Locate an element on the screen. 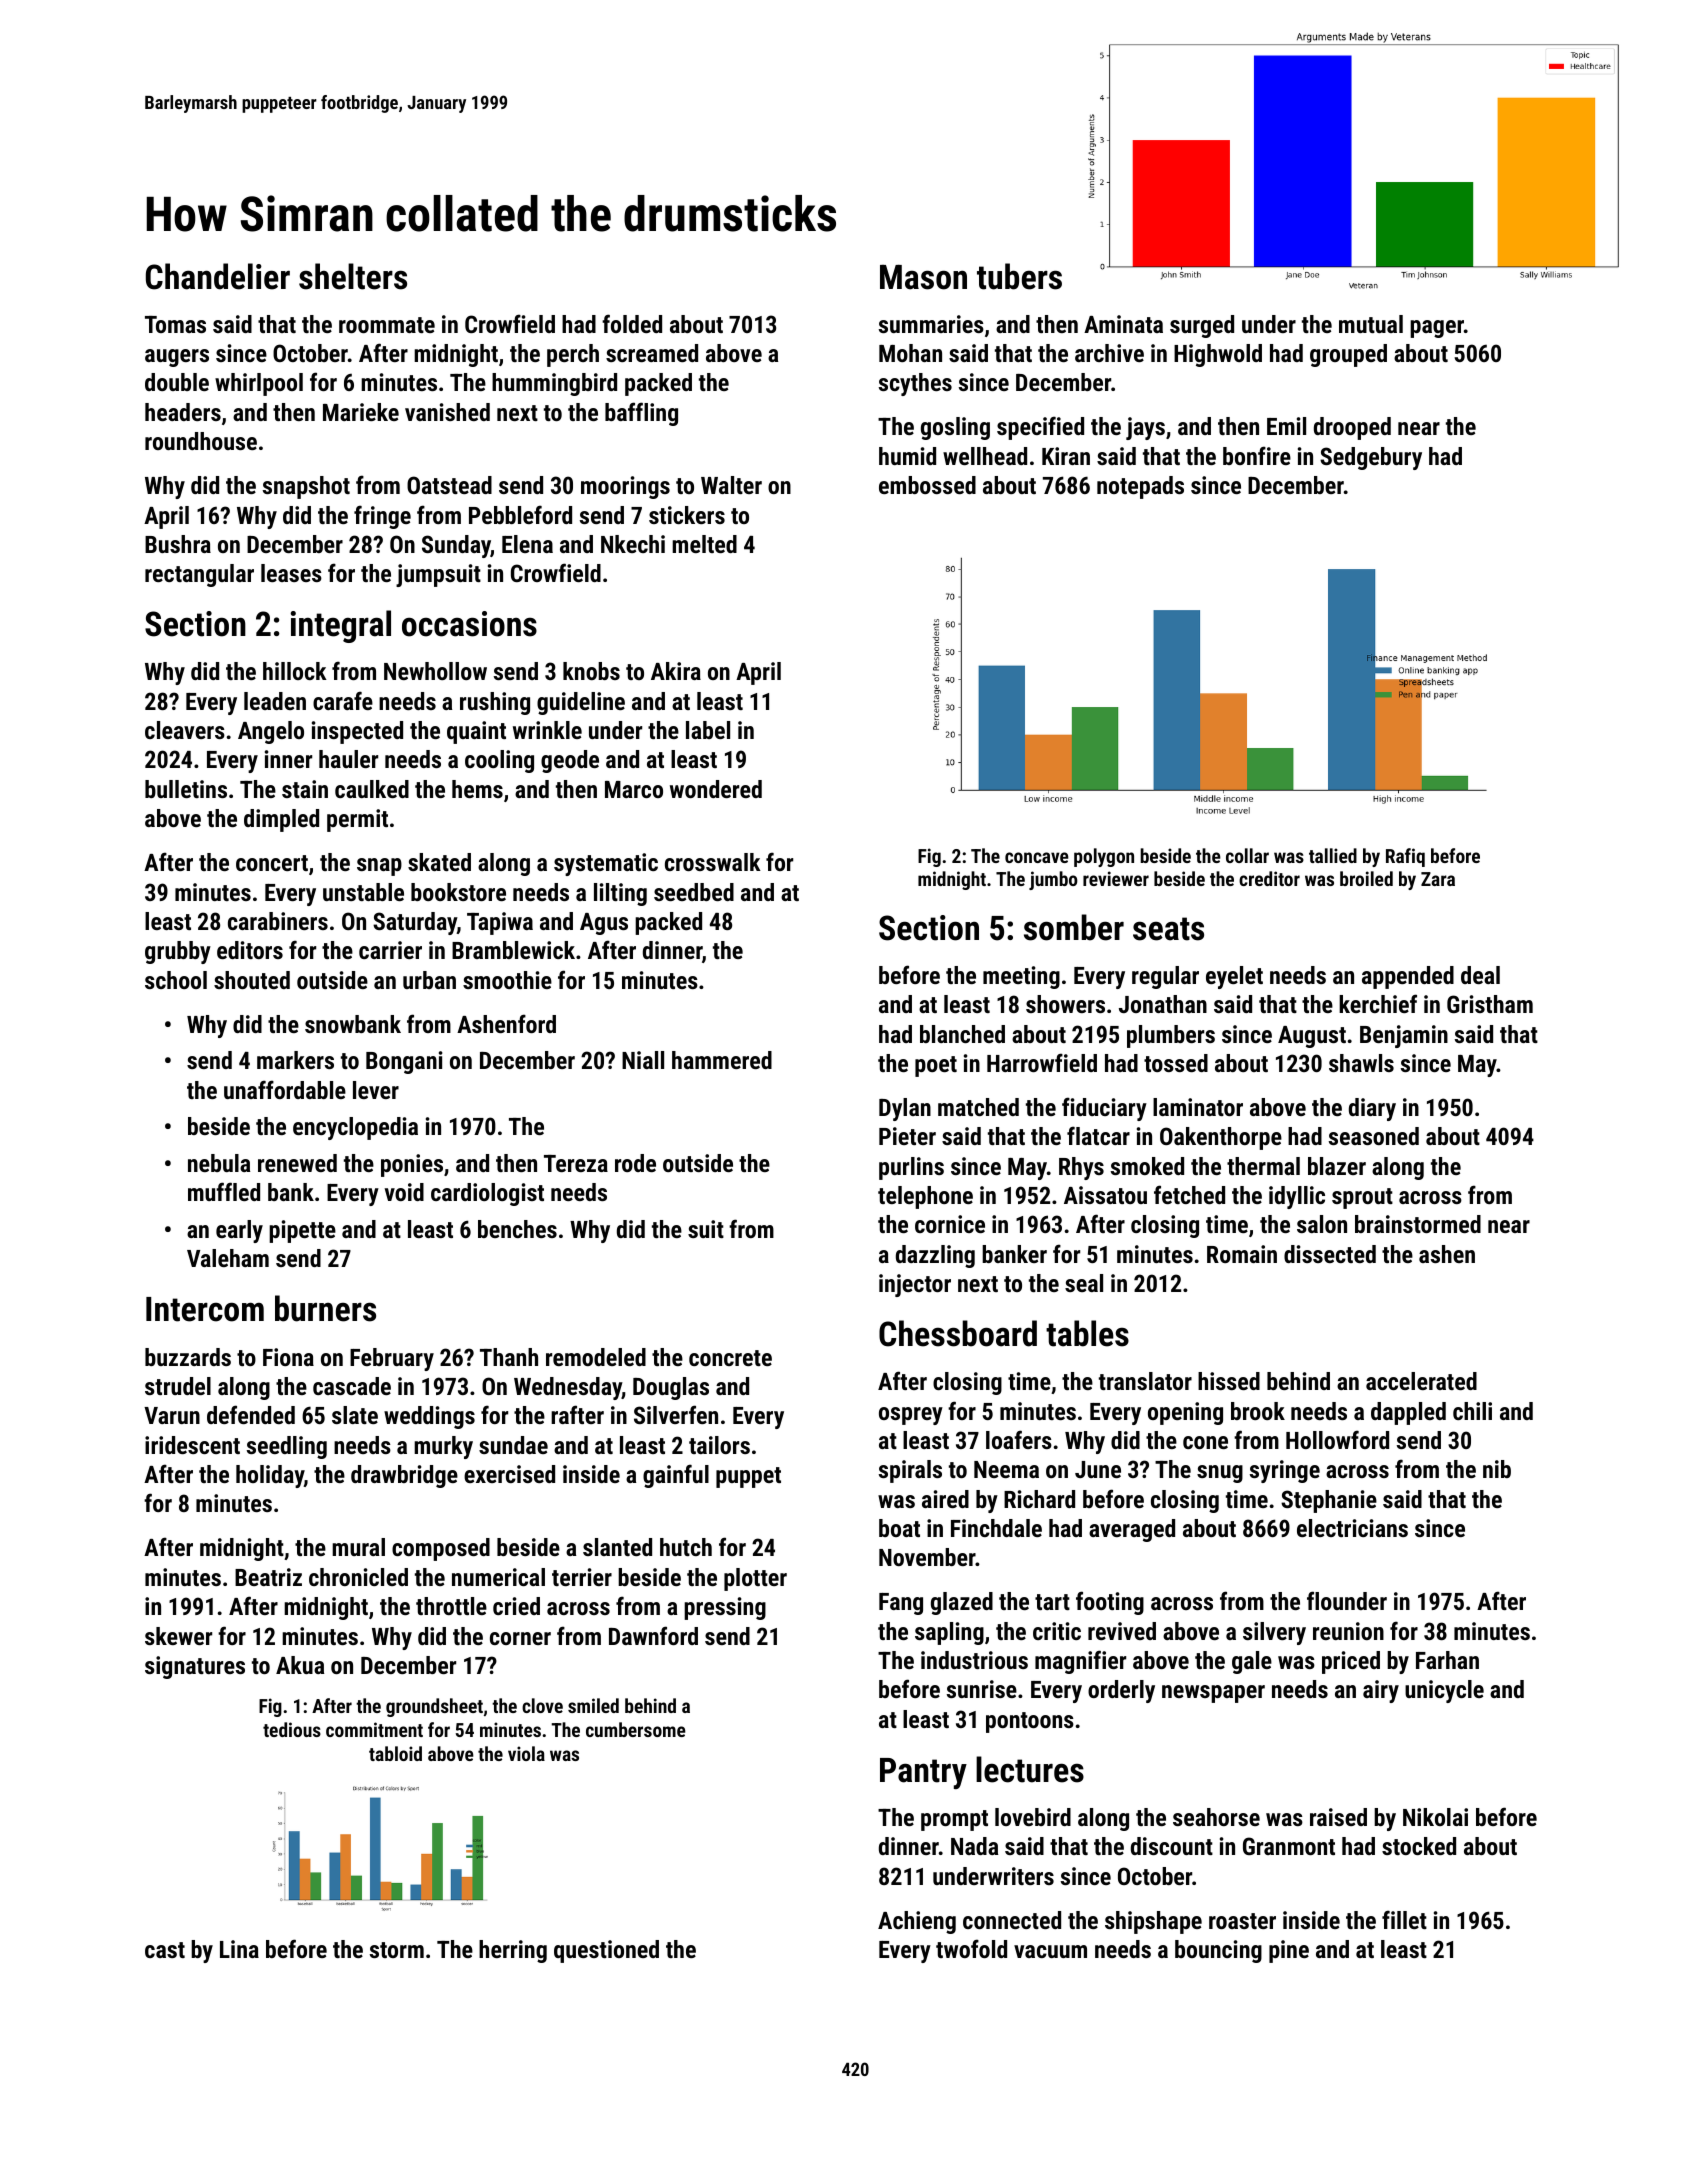 Image resolution: width=1683 pixels, height=2178 pixels. Pieter is located at coordinates (907, 1136).
